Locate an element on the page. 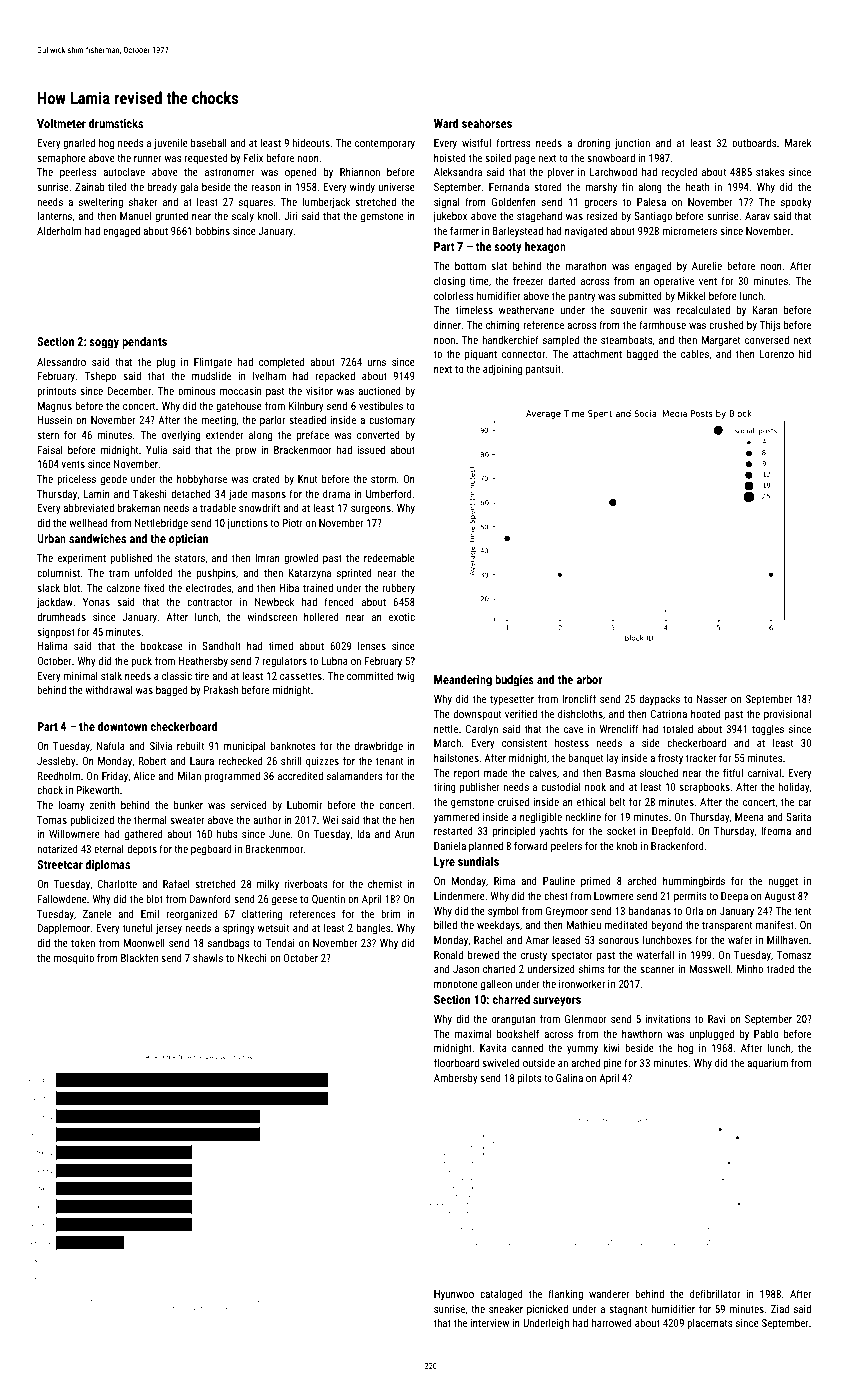 The height and width of the document is (1400, 849). micrometers is located at coordinates (689, 231).
